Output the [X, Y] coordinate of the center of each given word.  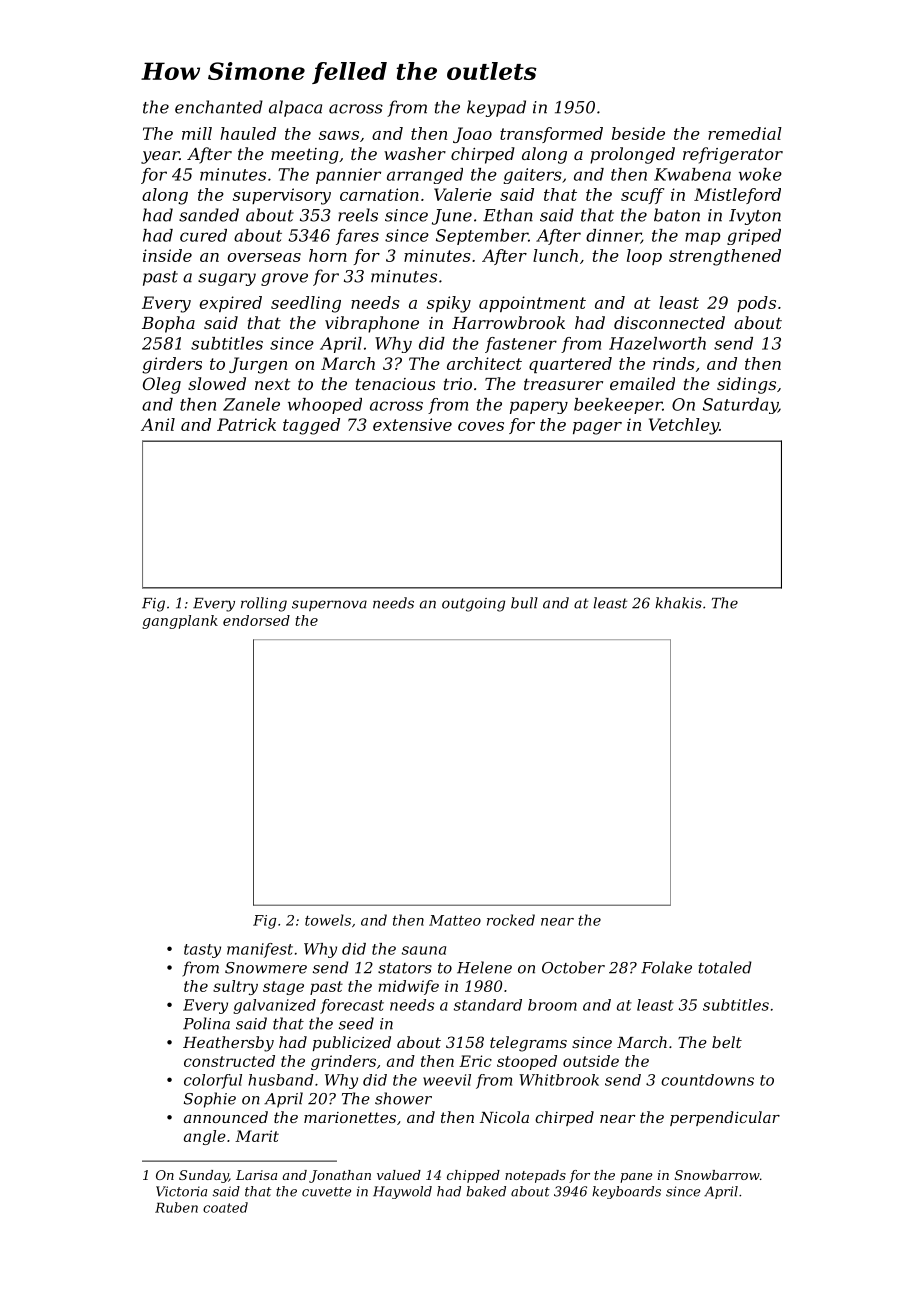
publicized [352, 1043]
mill [197, 133]
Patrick [246, 424]
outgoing [473, 605]
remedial [745, 133]
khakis [678, 603]
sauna [424, 950]
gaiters [533, 176]
